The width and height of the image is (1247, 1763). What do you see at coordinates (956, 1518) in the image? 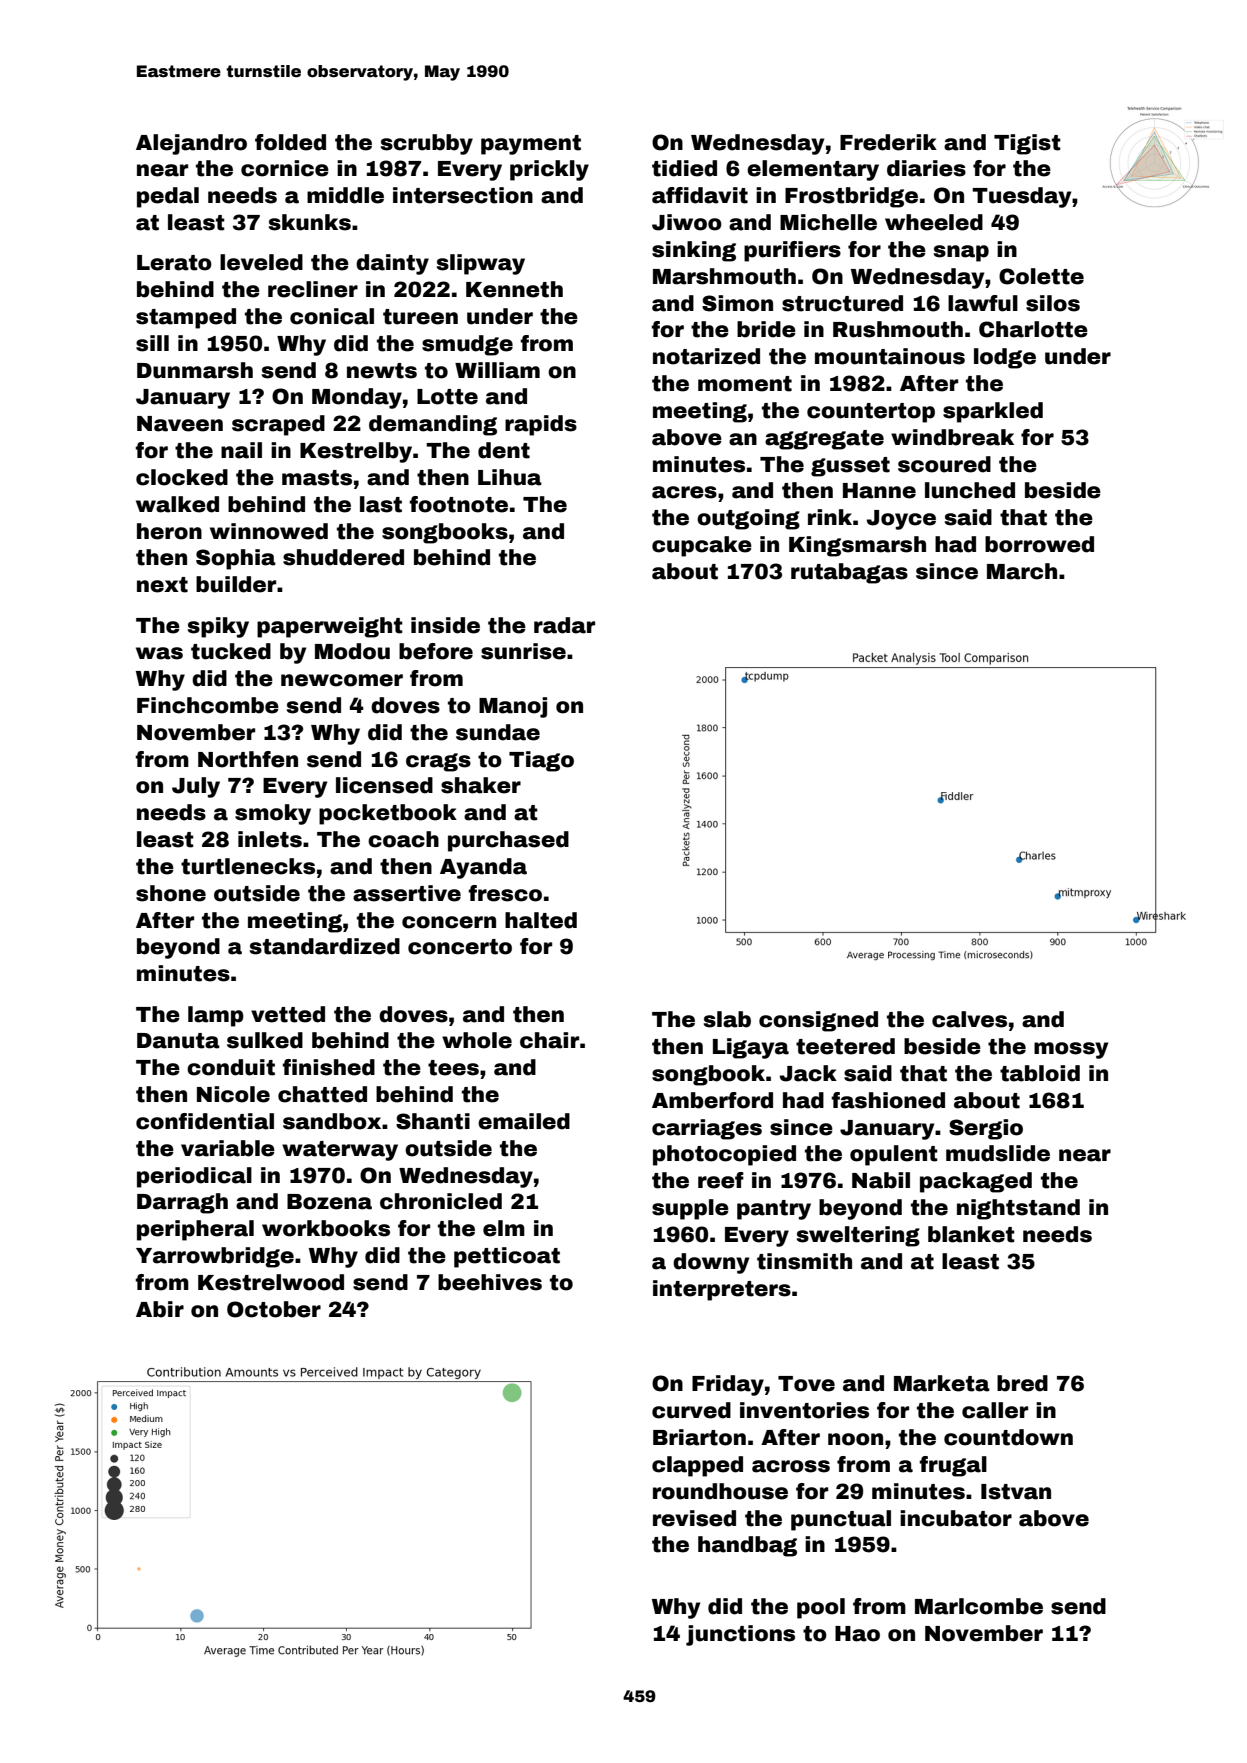
I see `incubator` at bounding box center [956, 1518].
